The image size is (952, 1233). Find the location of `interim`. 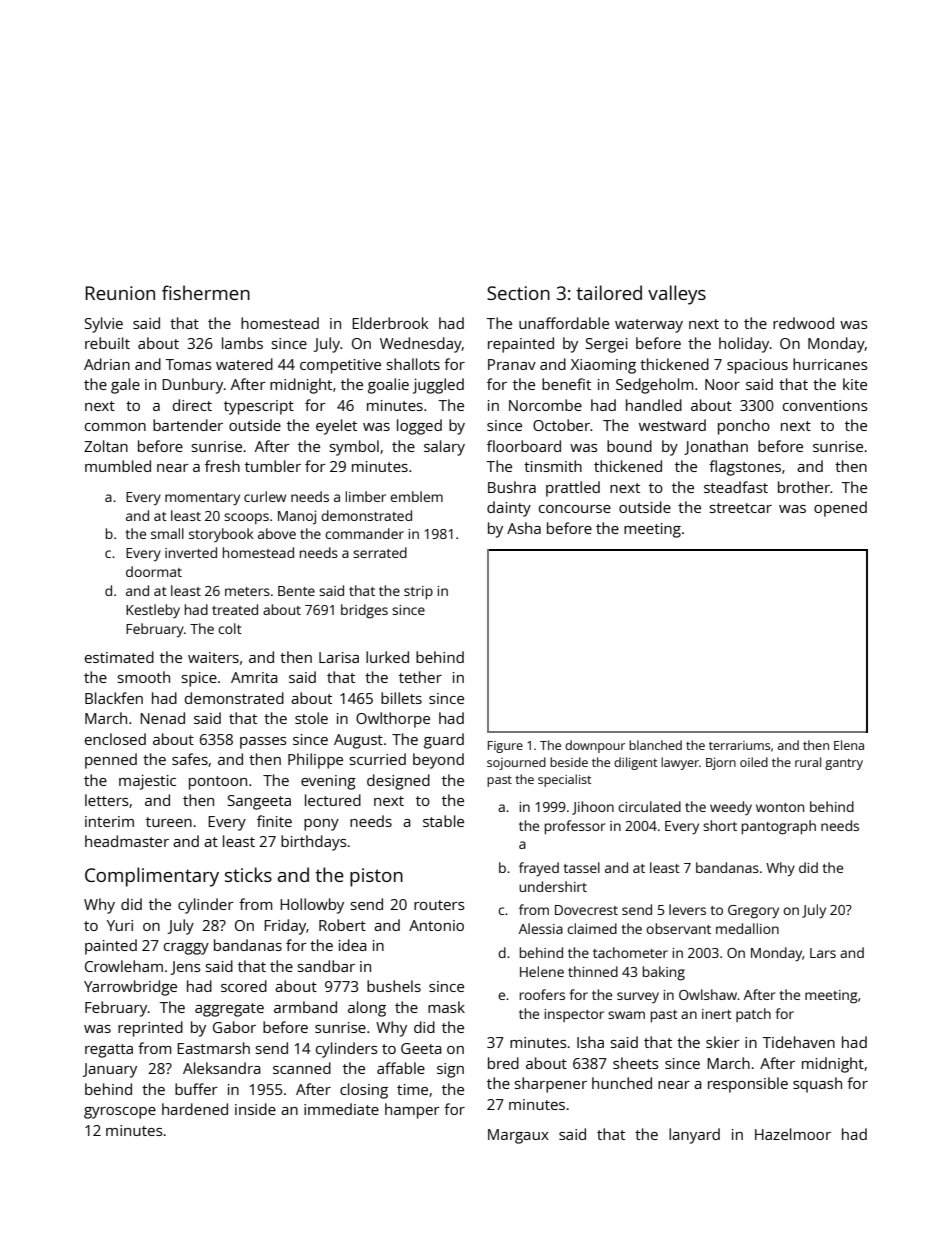

interim is located at coordinates (109, 821).
